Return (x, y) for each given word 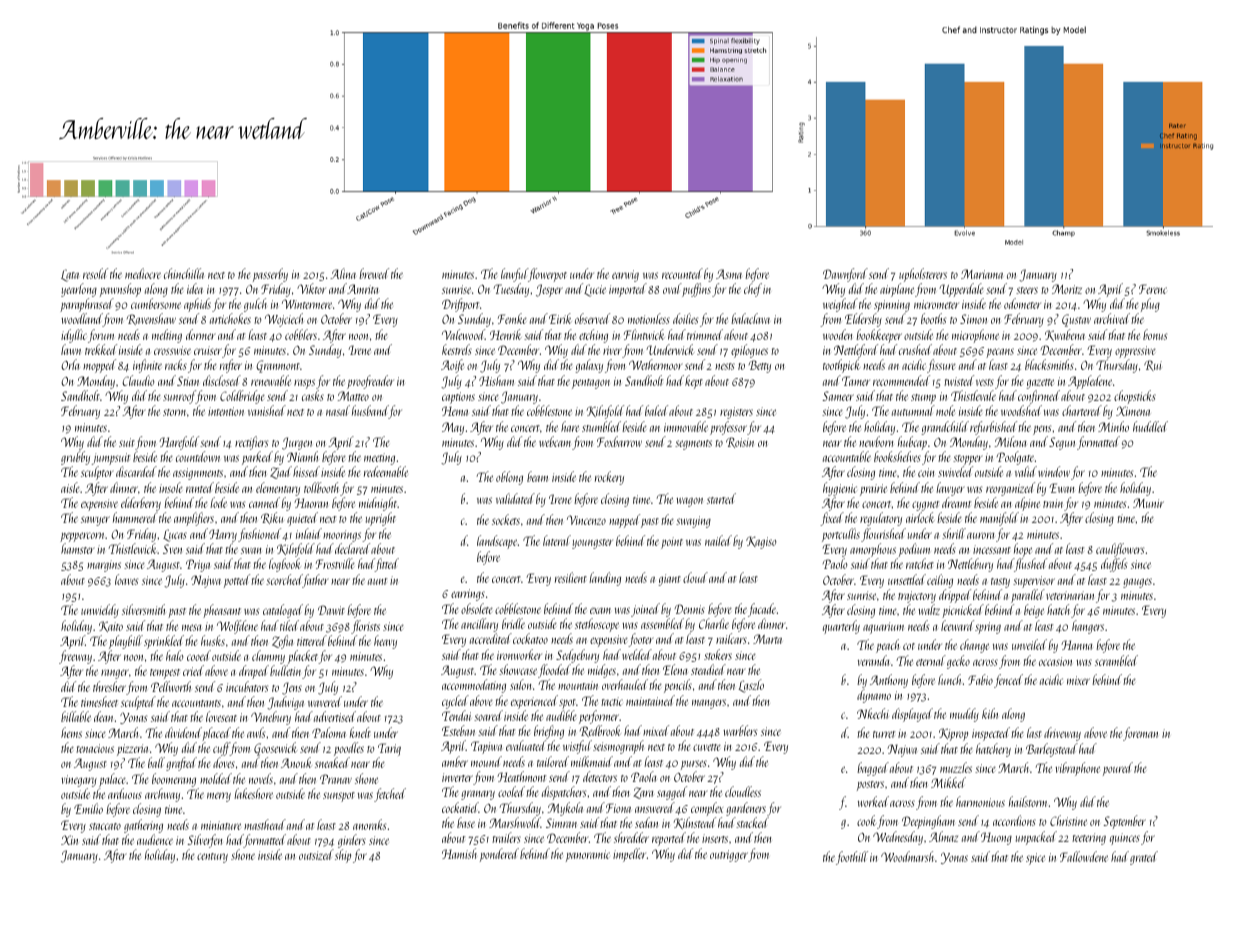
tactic (612, 701)
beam (537, 476)
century (212, 858)
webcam (555, 441)
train (1053, 503)
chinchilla (184, 273)
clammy (268, 657)
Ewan (1061, 488)
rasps (304, 384)
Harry (223, 535)
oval (672, 288)
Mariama (982, 274)
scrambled (1116, 660)
